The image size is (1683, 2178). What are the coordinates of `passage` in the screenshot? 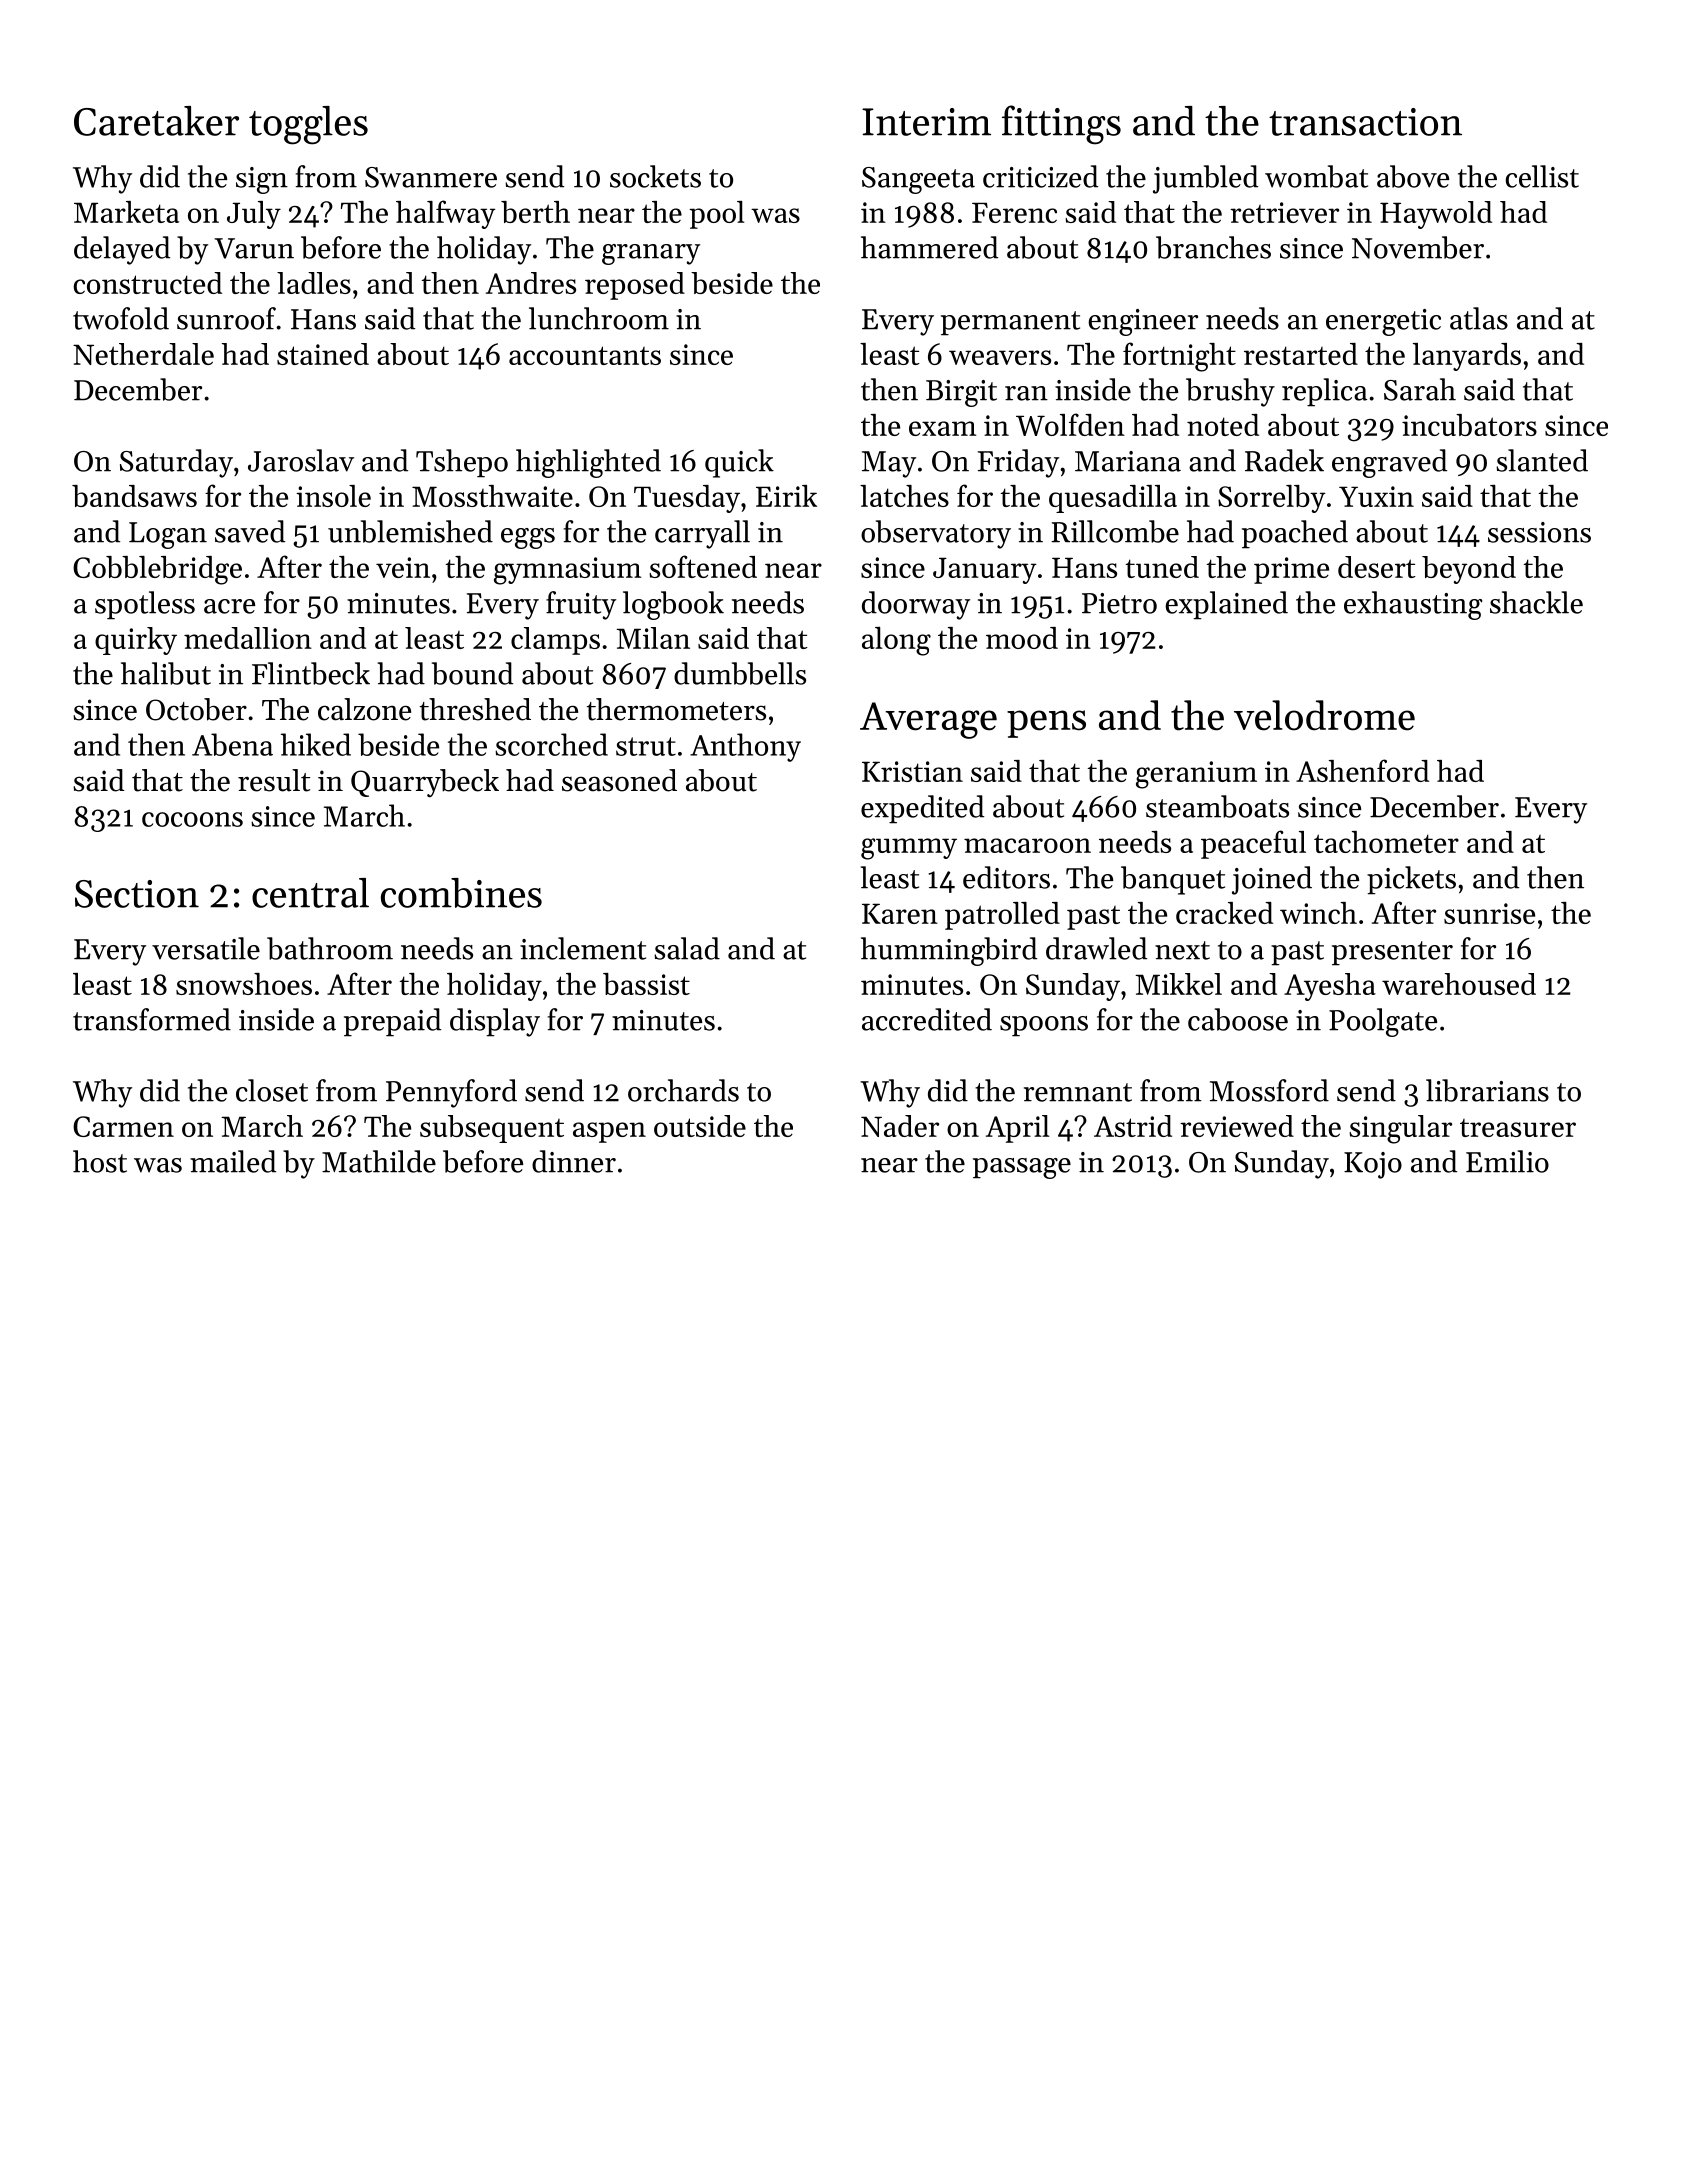 It's located at (1022, 1168).
